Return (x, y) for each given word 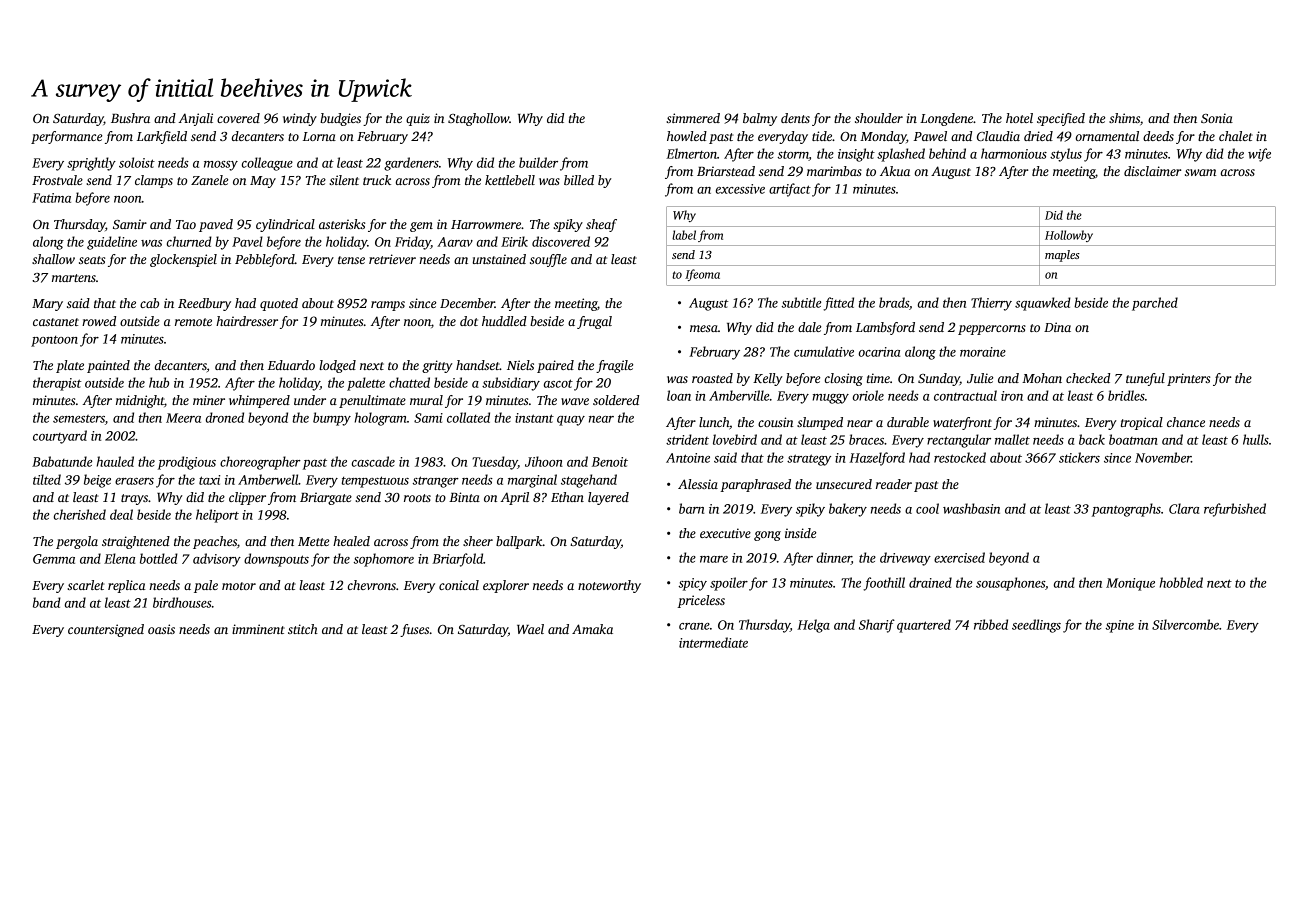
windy (300, 119)
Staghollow (478, 119)
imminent (258, 629)
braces (866, 439)
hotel (1019, 118)
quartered (924, 626)
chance (1186, 422)
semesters (79, 419)
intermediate (713, 642)
